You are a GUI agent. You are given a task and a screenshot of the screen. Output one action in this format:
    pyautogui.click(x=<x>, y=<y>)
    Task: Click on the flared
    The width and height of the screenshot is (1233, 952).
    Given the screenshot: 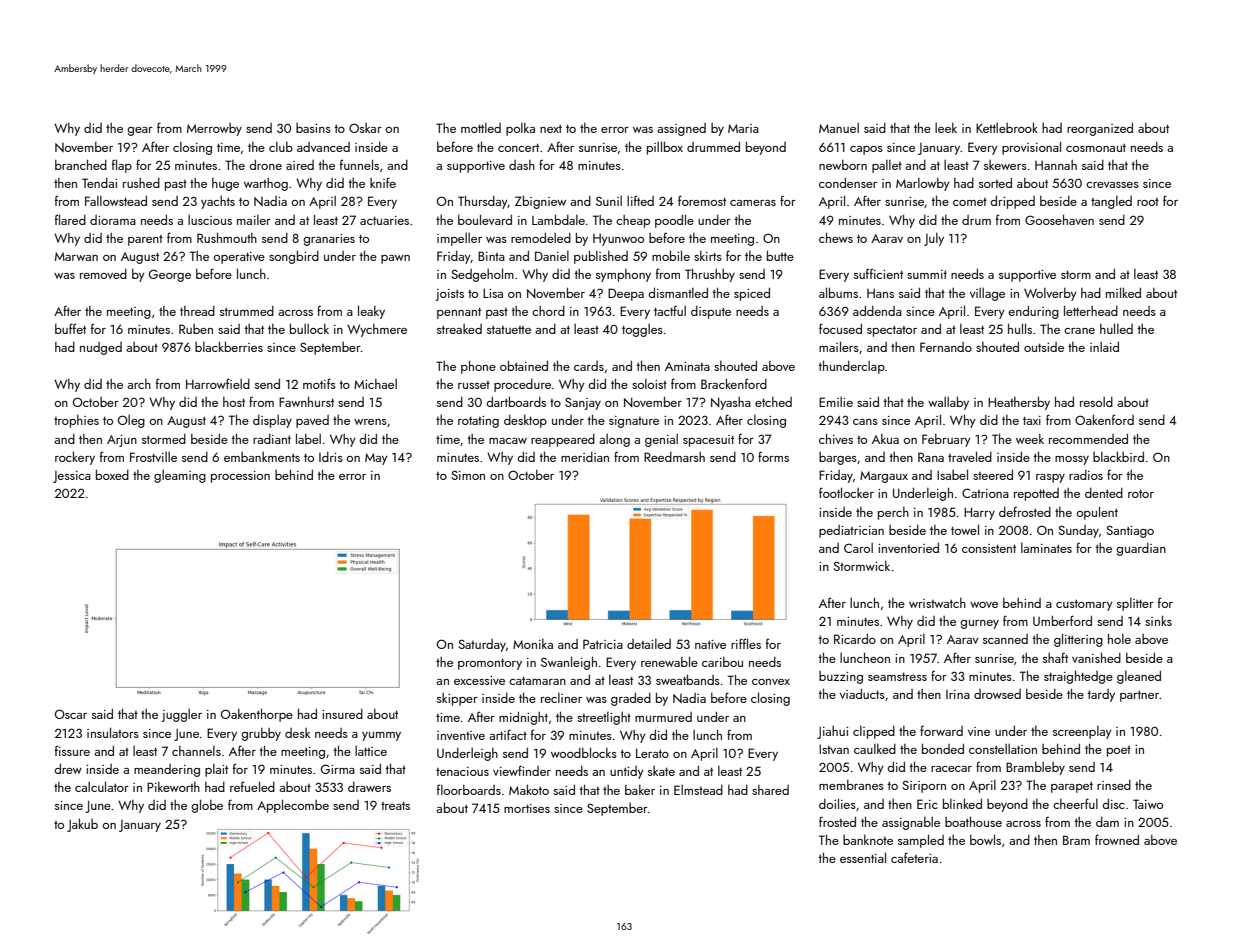 What is the action you would take?
    pyautogui.click(x=70, y=219)
